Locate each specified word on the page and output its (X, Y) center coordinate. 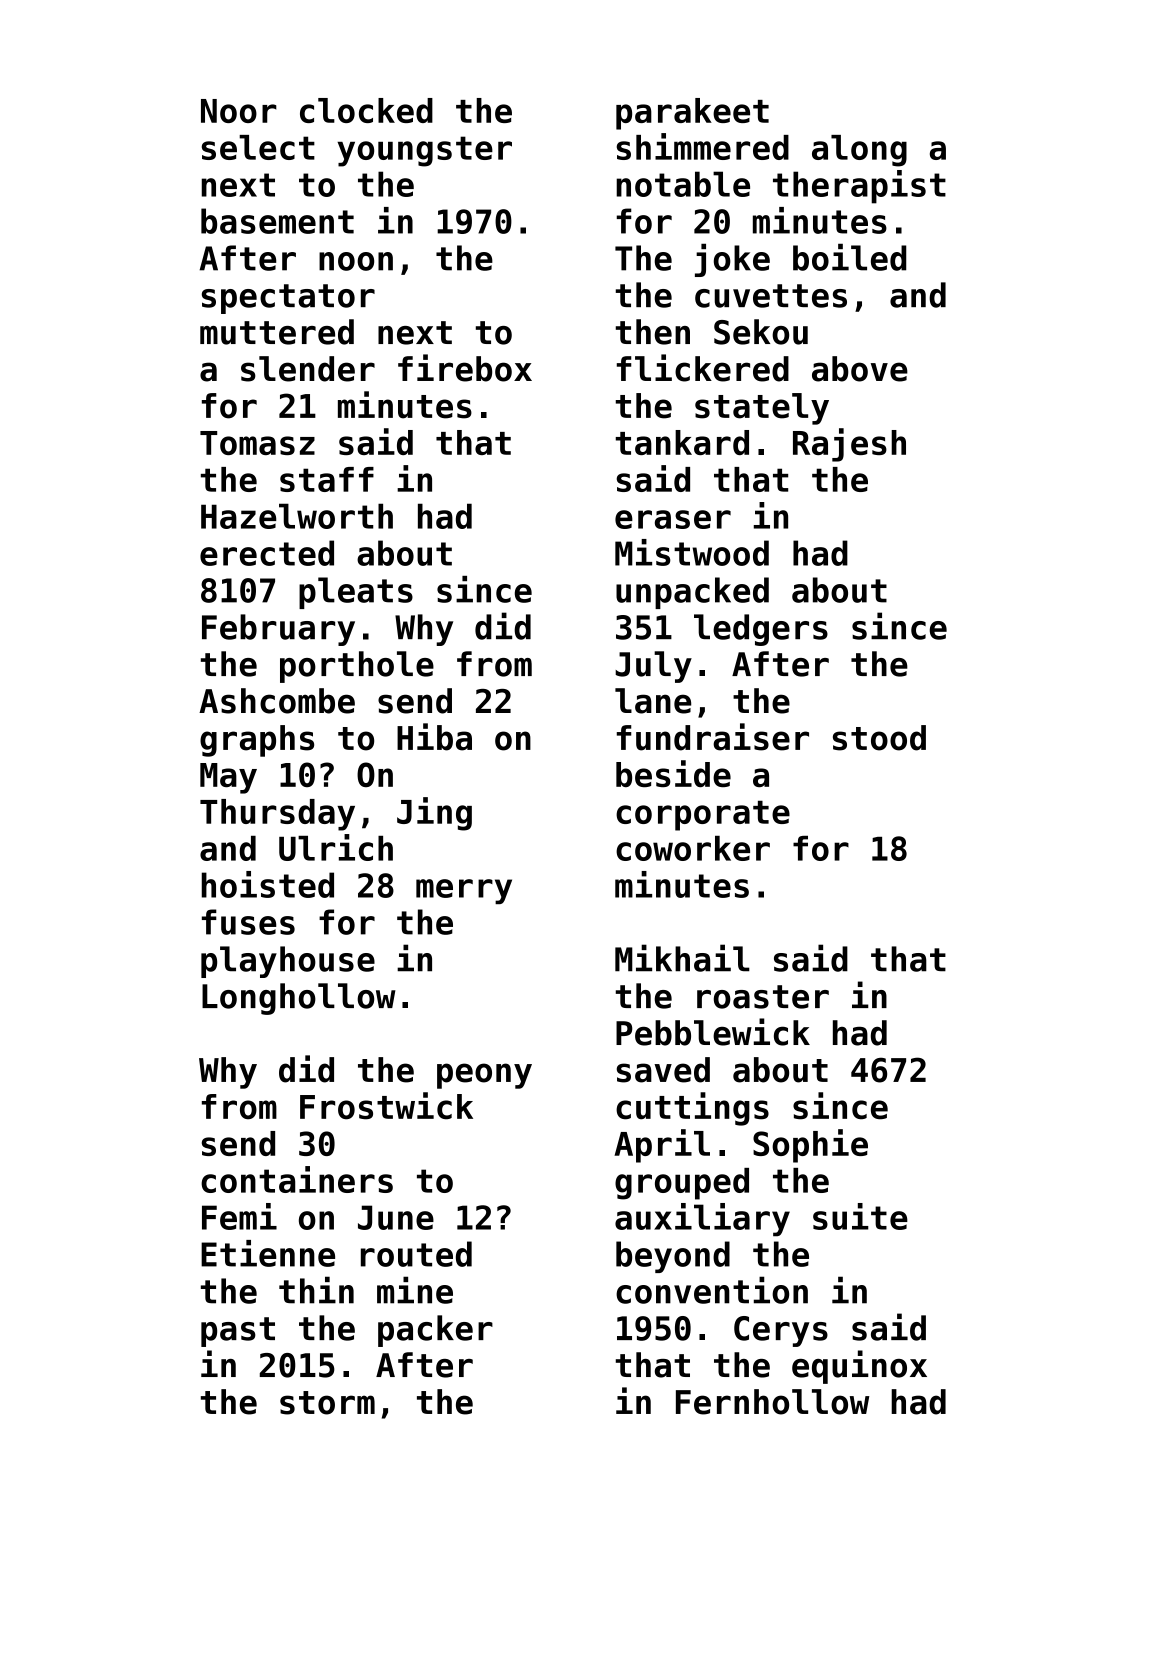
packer (435, 1331)
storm (327, 1403)
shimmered (702, 146)
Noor (239, 111)
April (662, 1146)
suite (860, 1216)
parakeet (692, 114)
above (860, 369)
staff (327, 479)
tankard (682, 442)
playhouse (288, 962)
